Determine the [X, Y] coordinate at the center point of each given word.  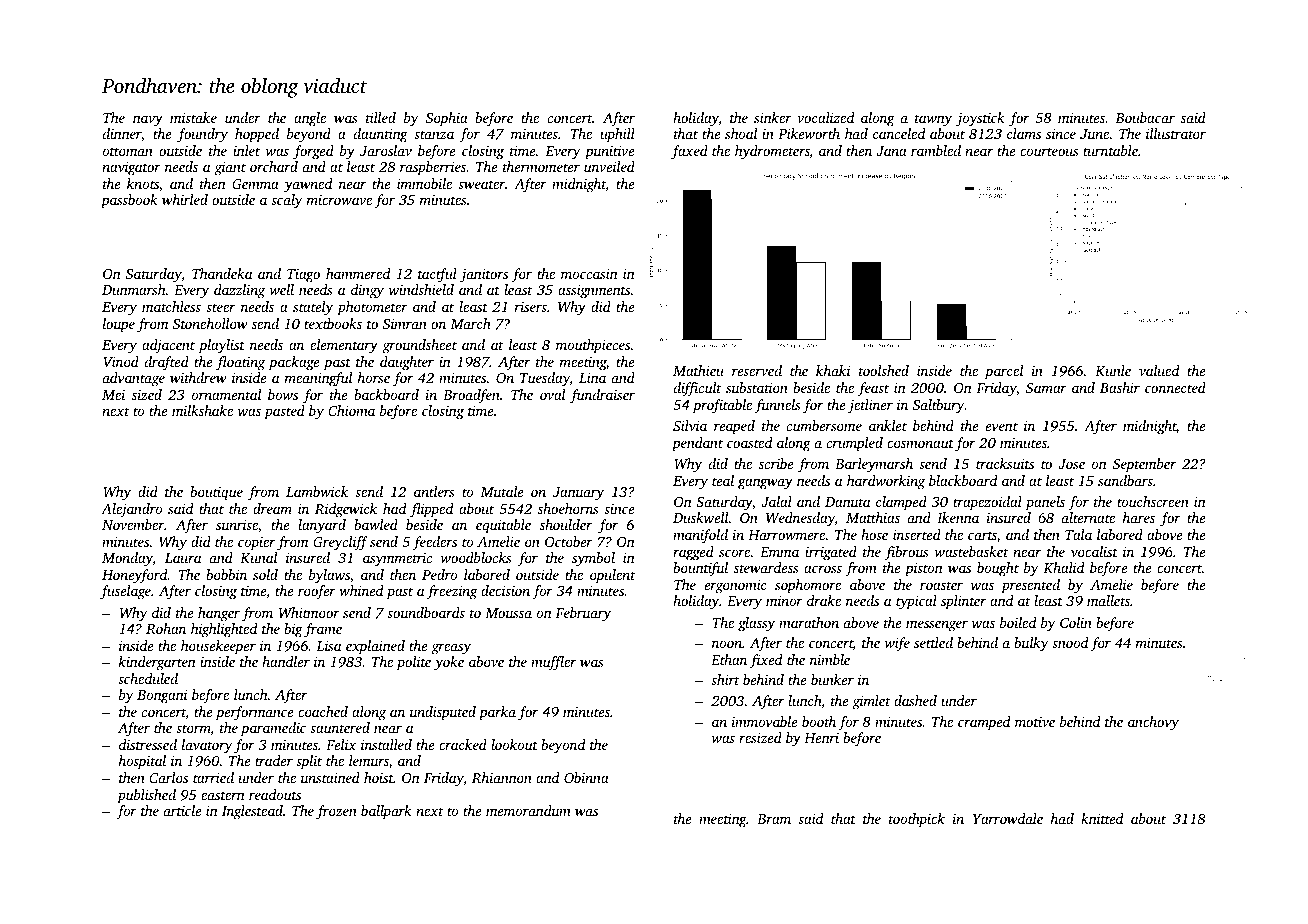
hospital [142, 762]
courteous [1049, 151]
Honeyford [135, 576]
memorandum [528, 810]
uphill [617, 135]
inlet [246, 150]
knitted [1102, 818]
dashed [915, 700]
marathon [809, 622]
